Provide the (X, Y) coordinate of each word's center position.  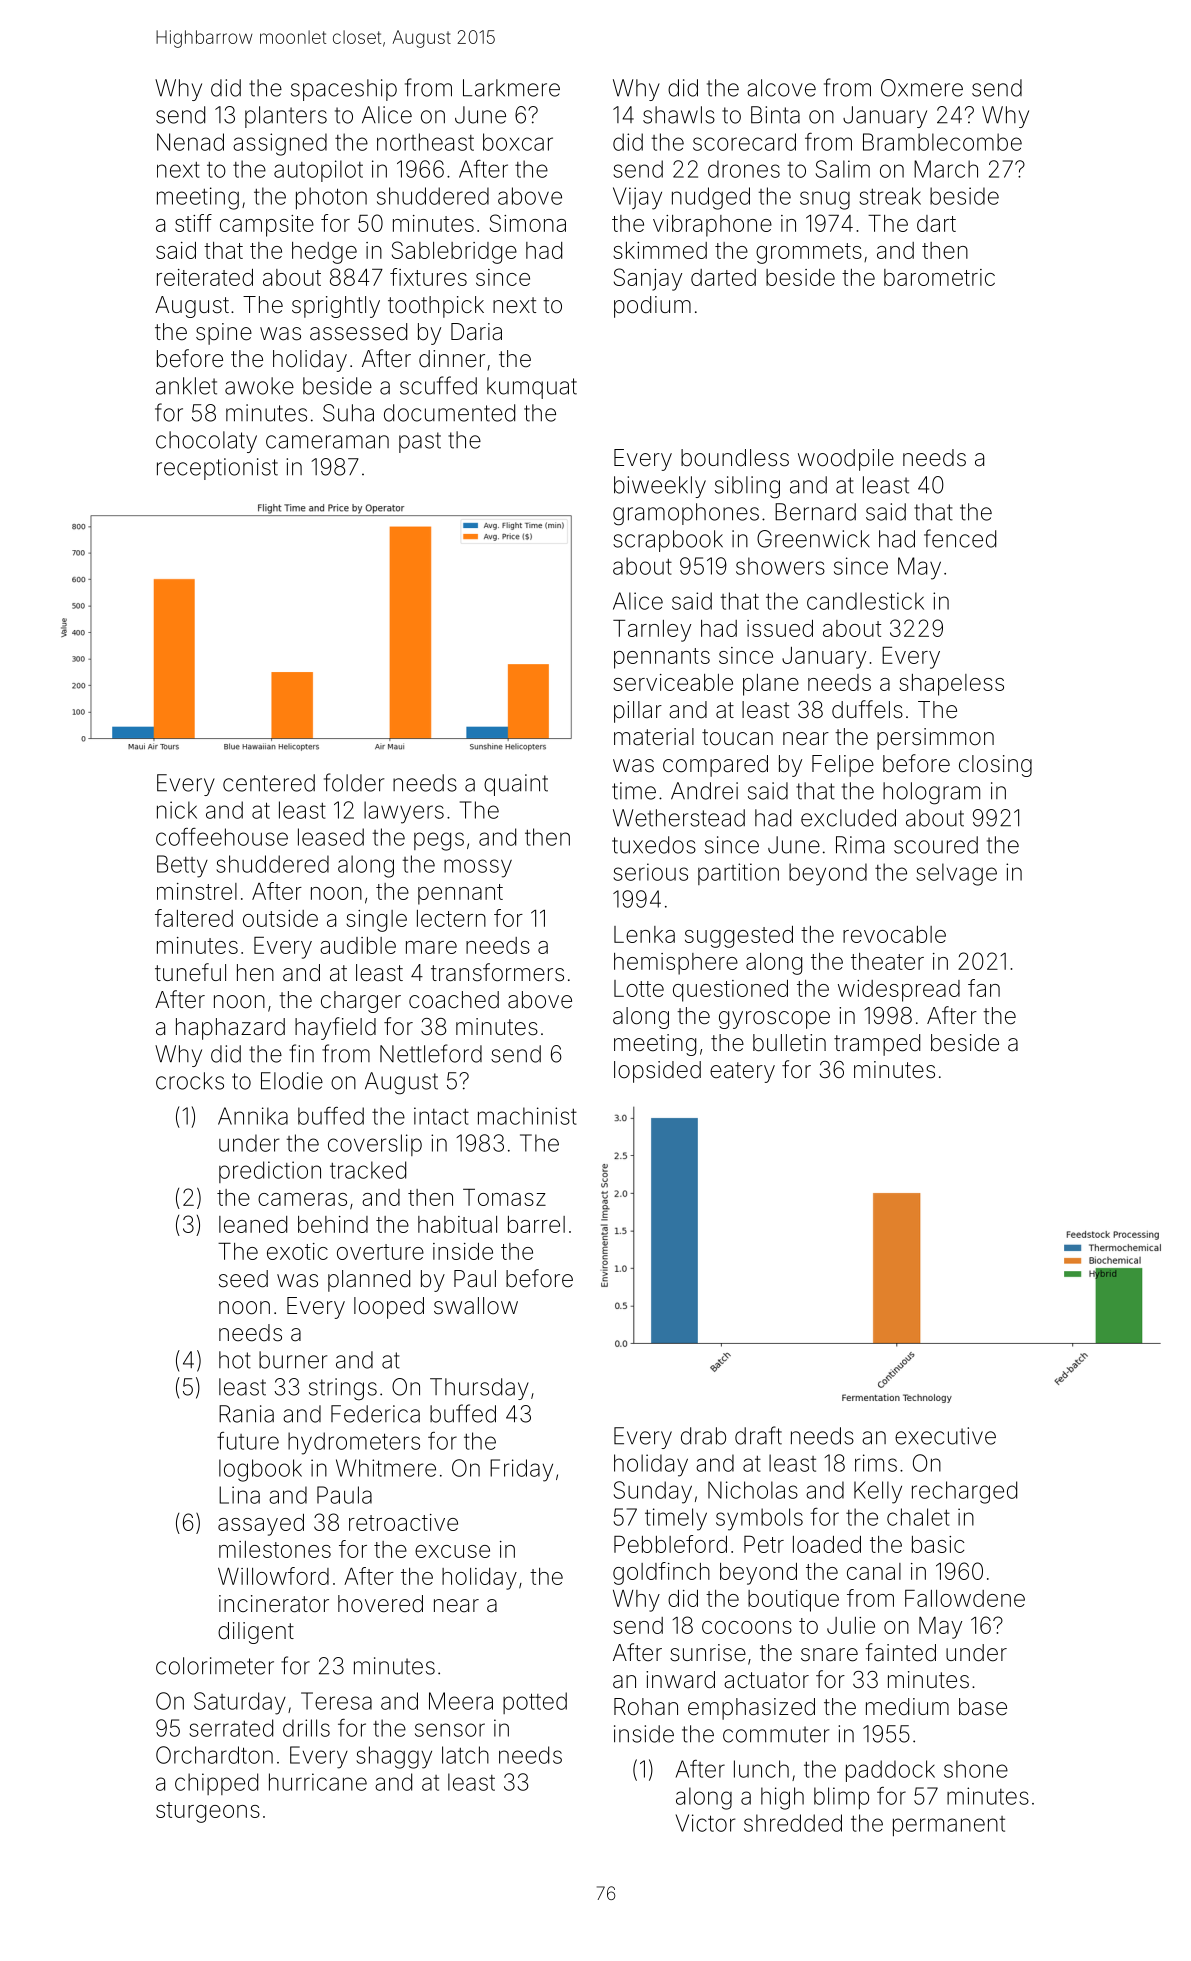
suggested (739, 937)
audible (358, 945)
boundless (735, 458)
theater (887, 961)
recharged (964, 1492)
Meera (461, 1701)
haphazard (230, 1029)
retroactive (403, 1522)
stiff (193, 223)
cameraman (327, 442)
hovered (380, 1604)
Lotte (639, 988)
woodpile (846, 460)
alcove (781, 88)
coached (454, 1000)
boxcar (518, 142)
